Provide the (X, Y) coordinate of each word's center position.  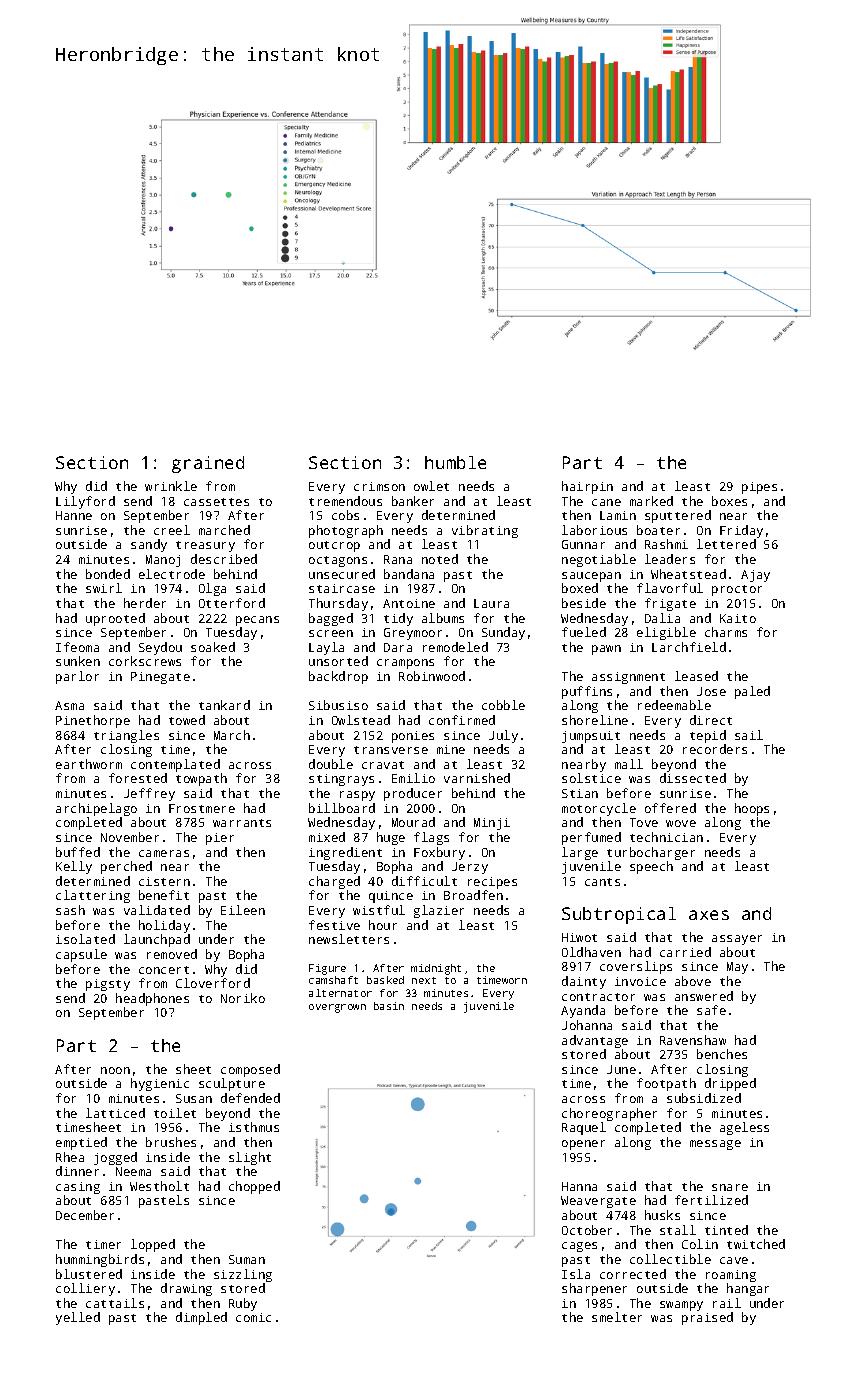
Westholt (159, 1186)
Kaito (738, 618)
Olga (212, 589)
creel (172, 530)
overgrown (337, 1008)
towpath (201, 779)
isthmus (254, 1127)
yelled (78, 1318)
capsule (81, 955)
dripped (730, 1084)
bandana (409, 574)
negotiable (599, 560)
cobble (503, 705)
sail (749, 735)
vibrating (485, 531)
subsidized (704, 1098)
